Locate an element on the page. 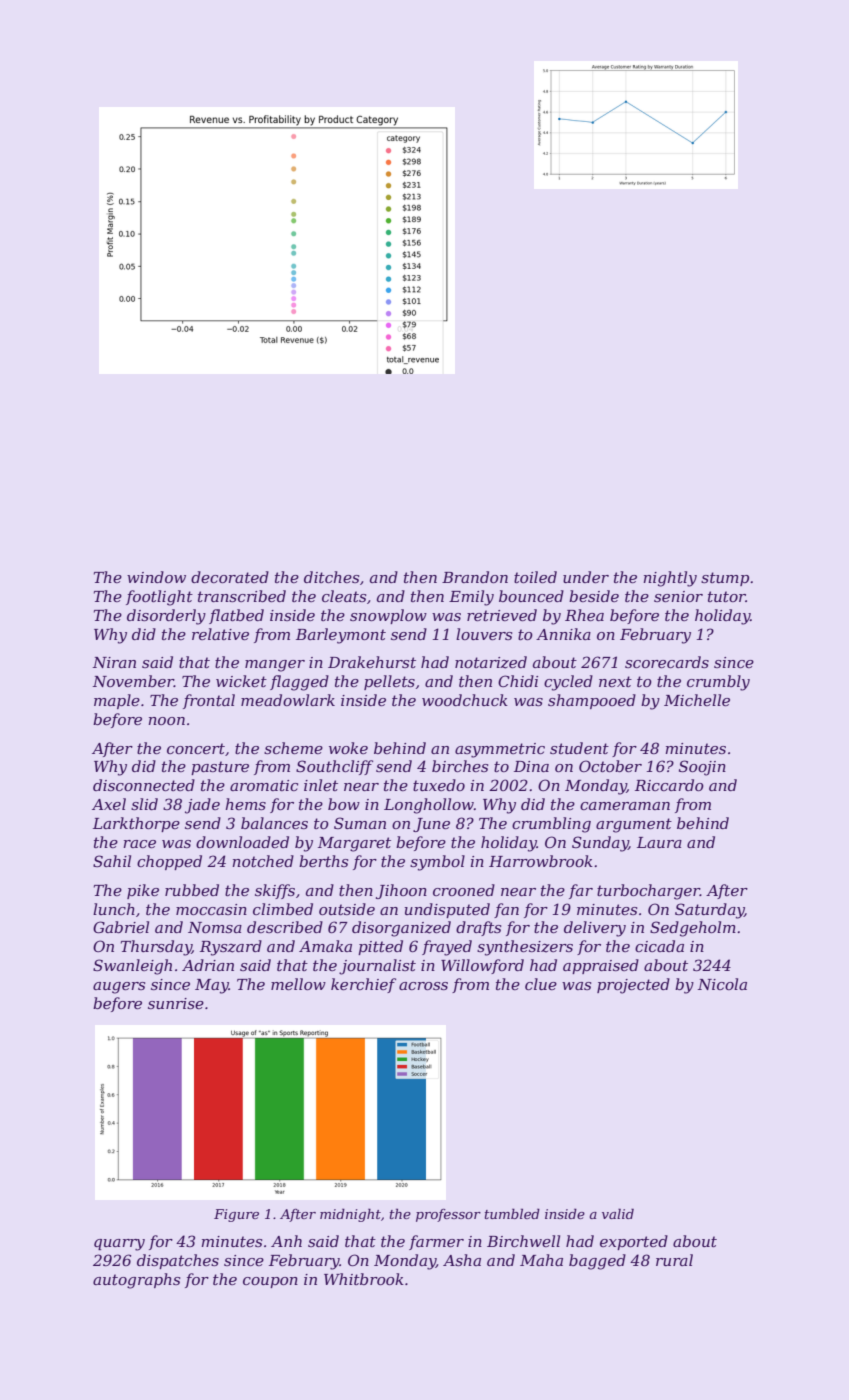 The width and height of the page is (849, 1400). Longhollow is located at coordinates (429, 806).
